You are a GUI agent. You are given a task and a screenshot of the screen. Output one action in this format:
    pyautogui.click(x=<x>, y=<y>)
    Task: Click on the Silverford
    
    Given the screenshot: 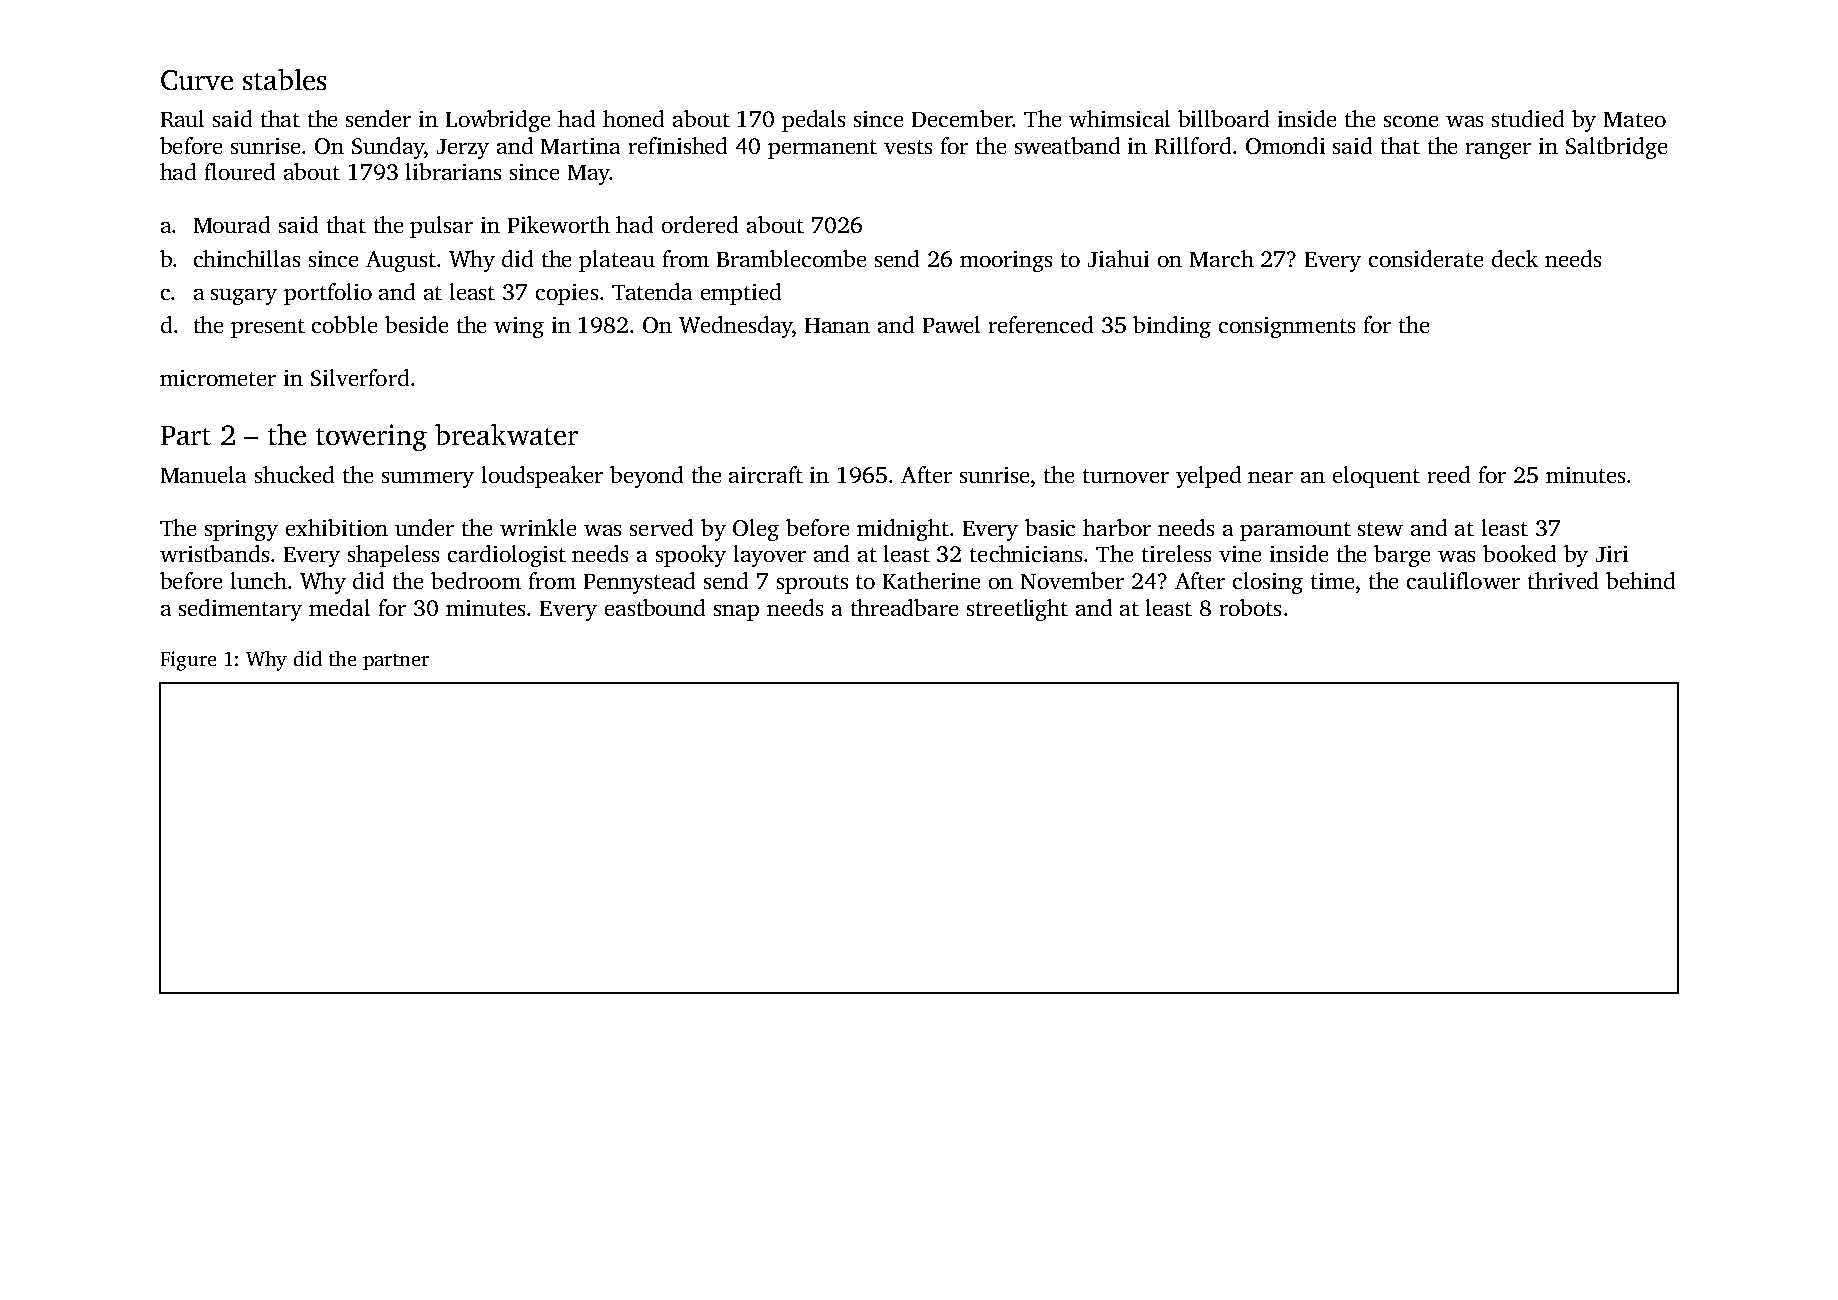 What is the action you would take?
    pyautogui.click(x=360, y=377)
